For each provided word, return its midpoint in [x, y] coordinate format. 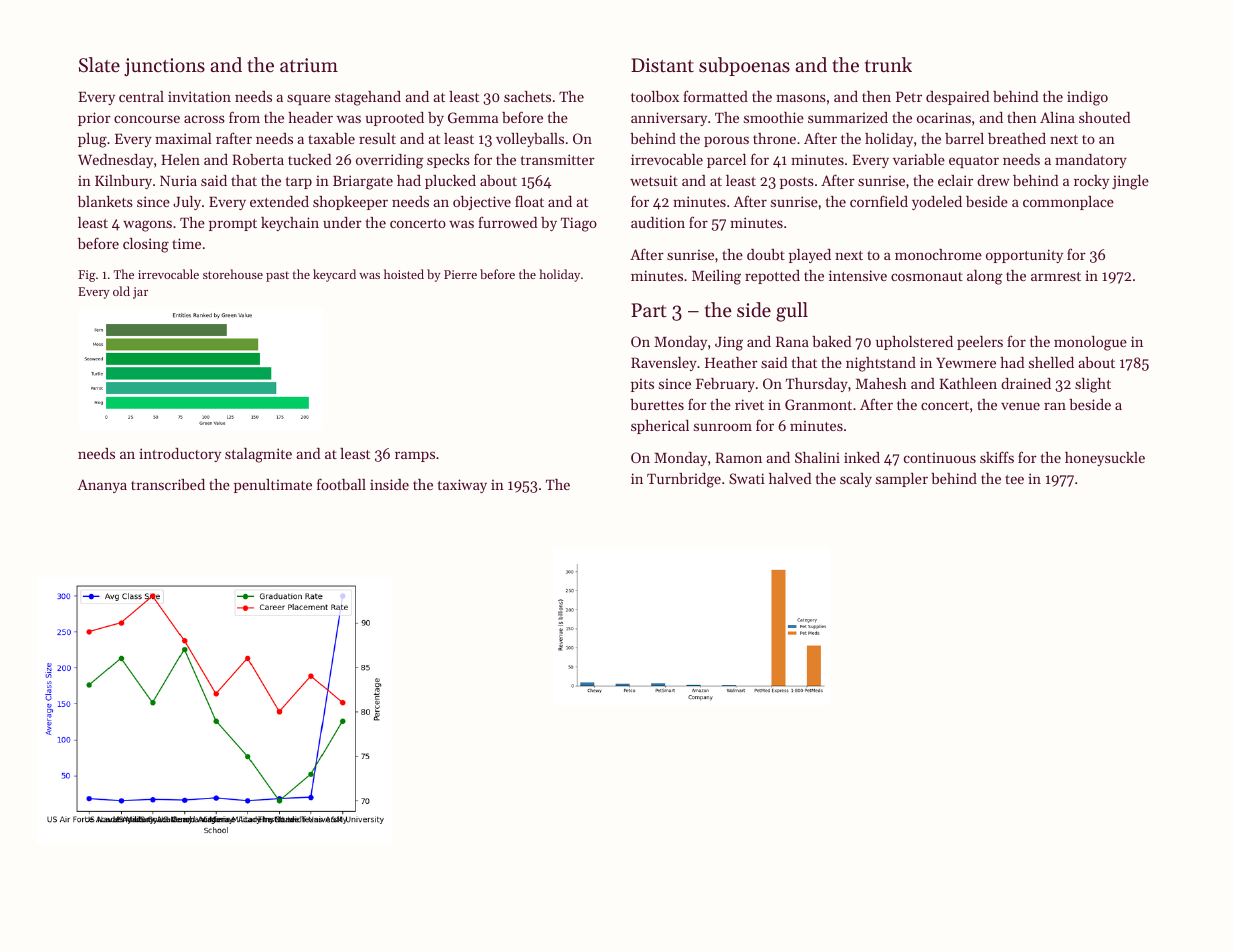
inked [862, 457]
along [985, 277]
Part [649, 310]
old [121, 291]
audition [658, 222]
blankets [105, 201]
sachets [527, 96]
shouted [1105, 117]
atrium [309, 65]
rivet [749, 404]
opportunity [1024, 256]
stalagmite [258, 455]
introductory [180, 455]
